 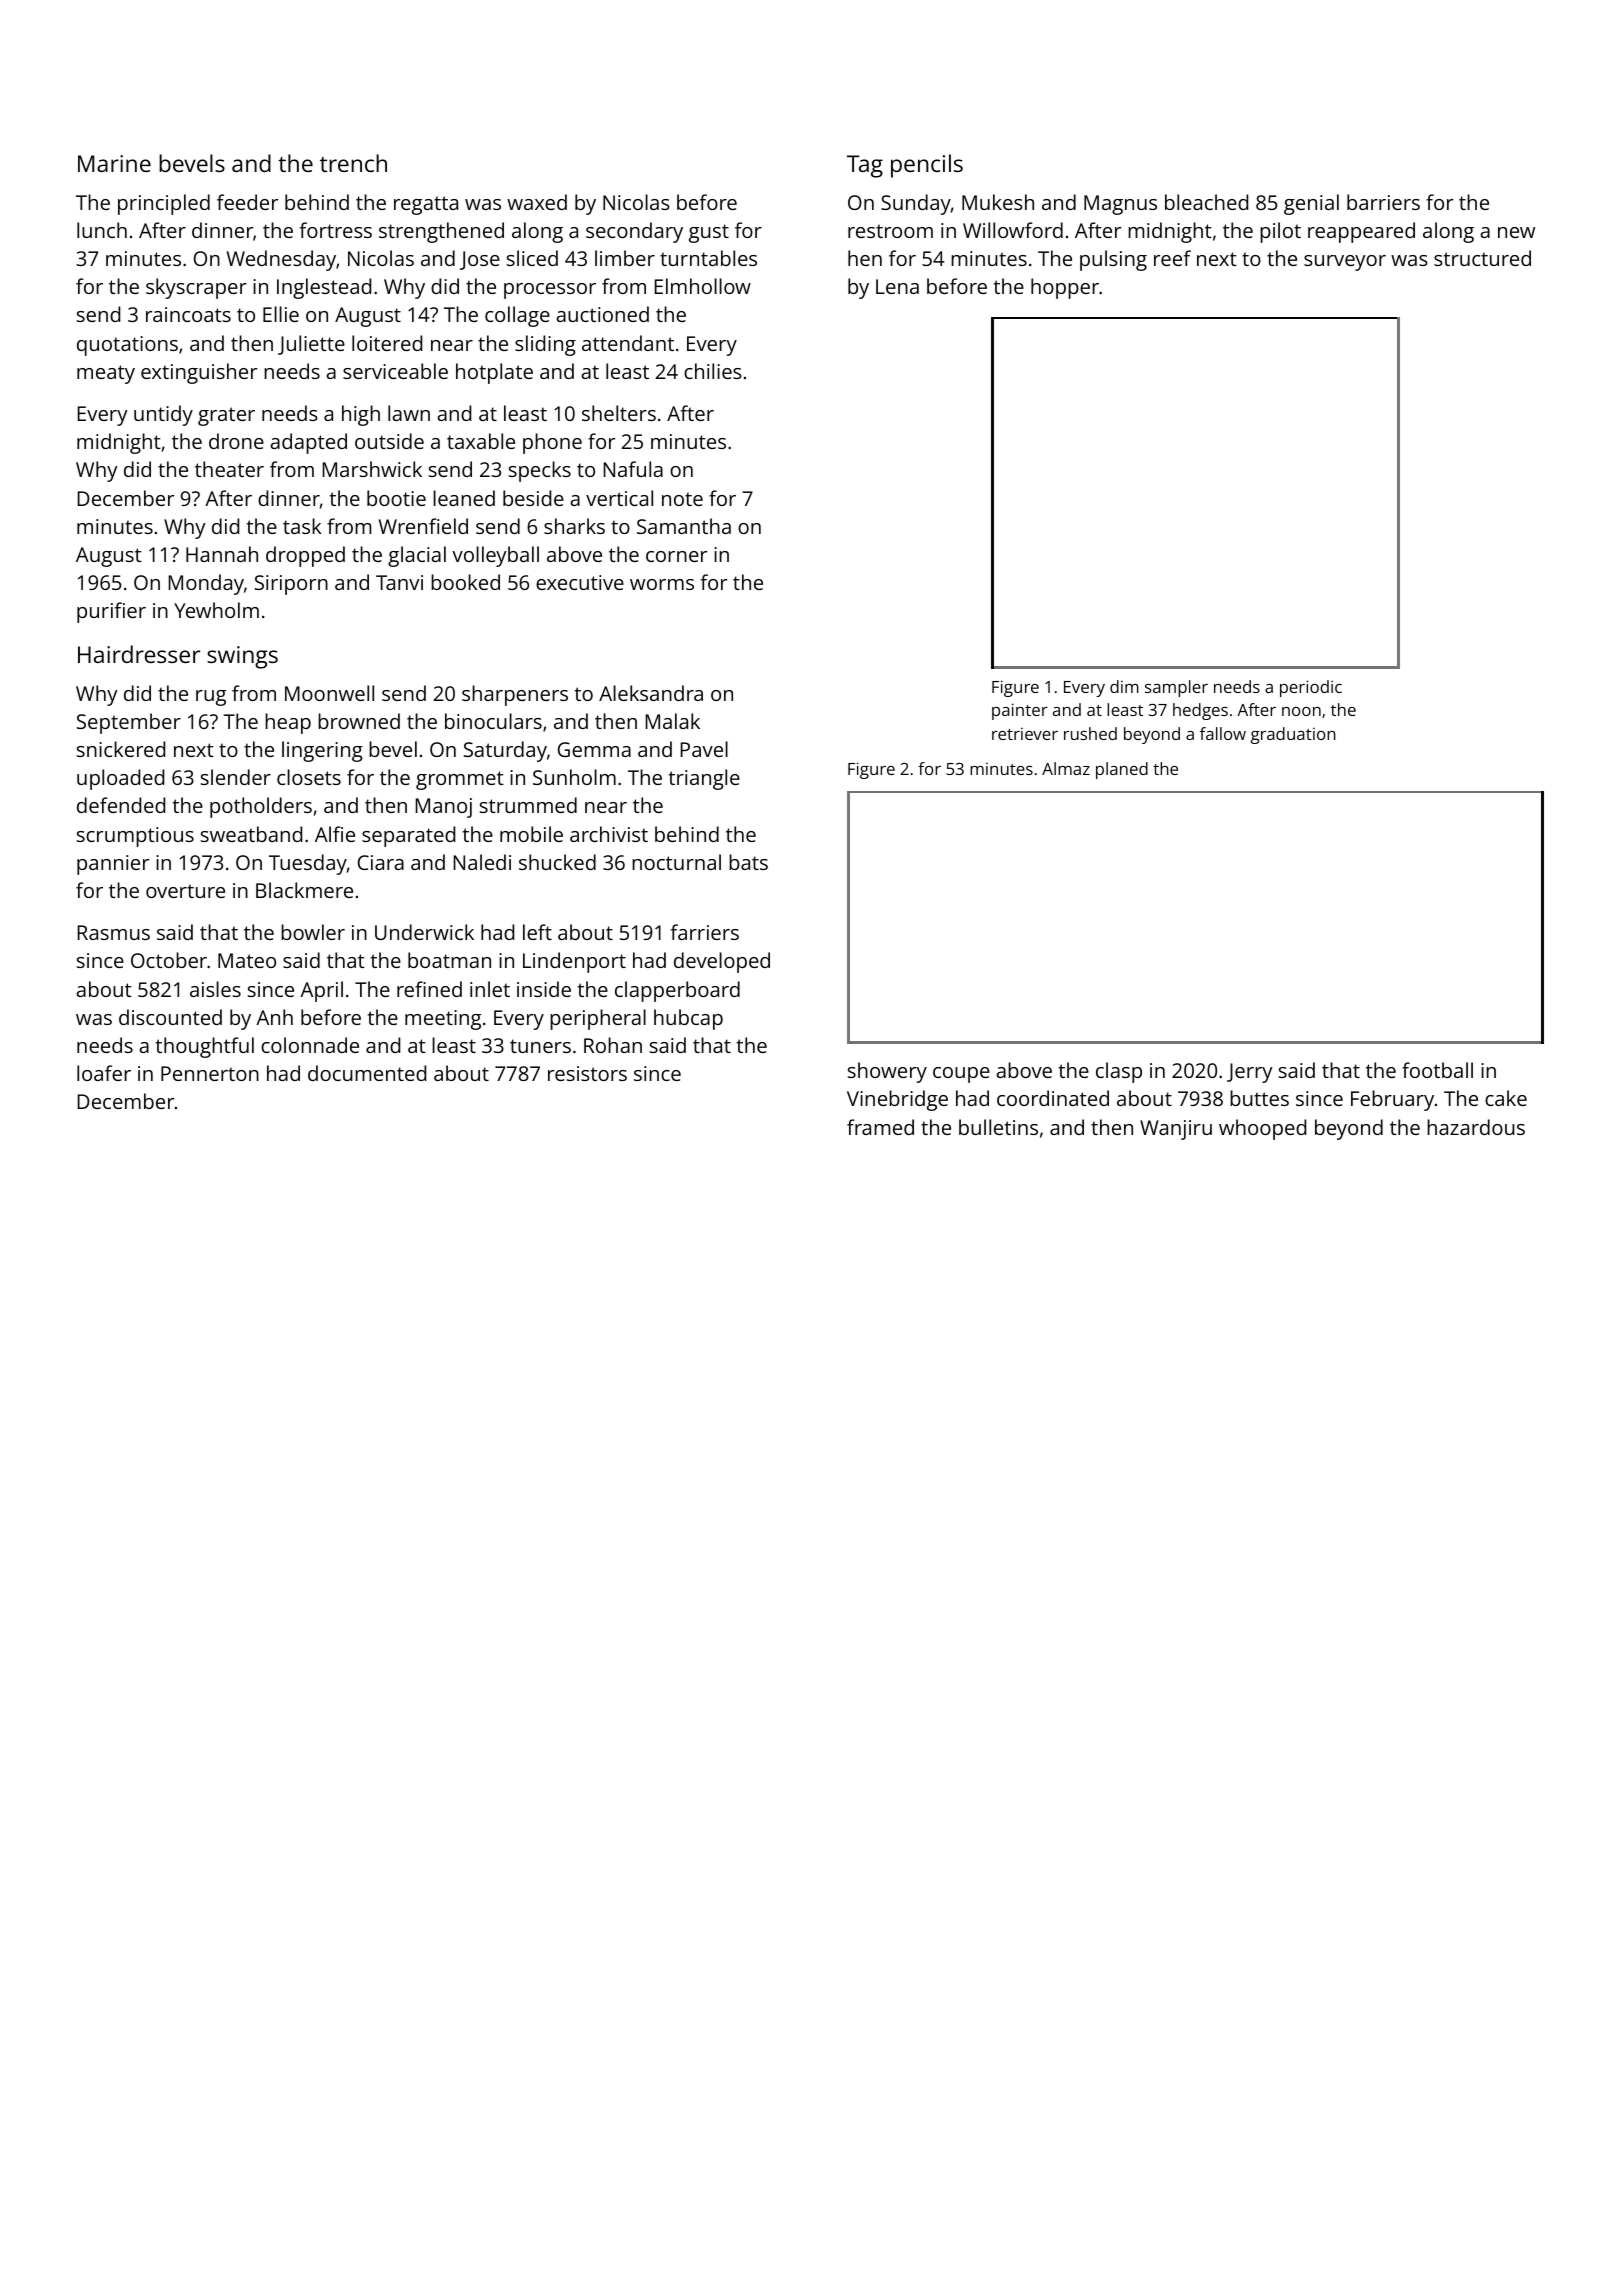 What do you see at coordinates (684, 526) in the screenshot?
I see `Samantha` at bounding box center [684, 526].
